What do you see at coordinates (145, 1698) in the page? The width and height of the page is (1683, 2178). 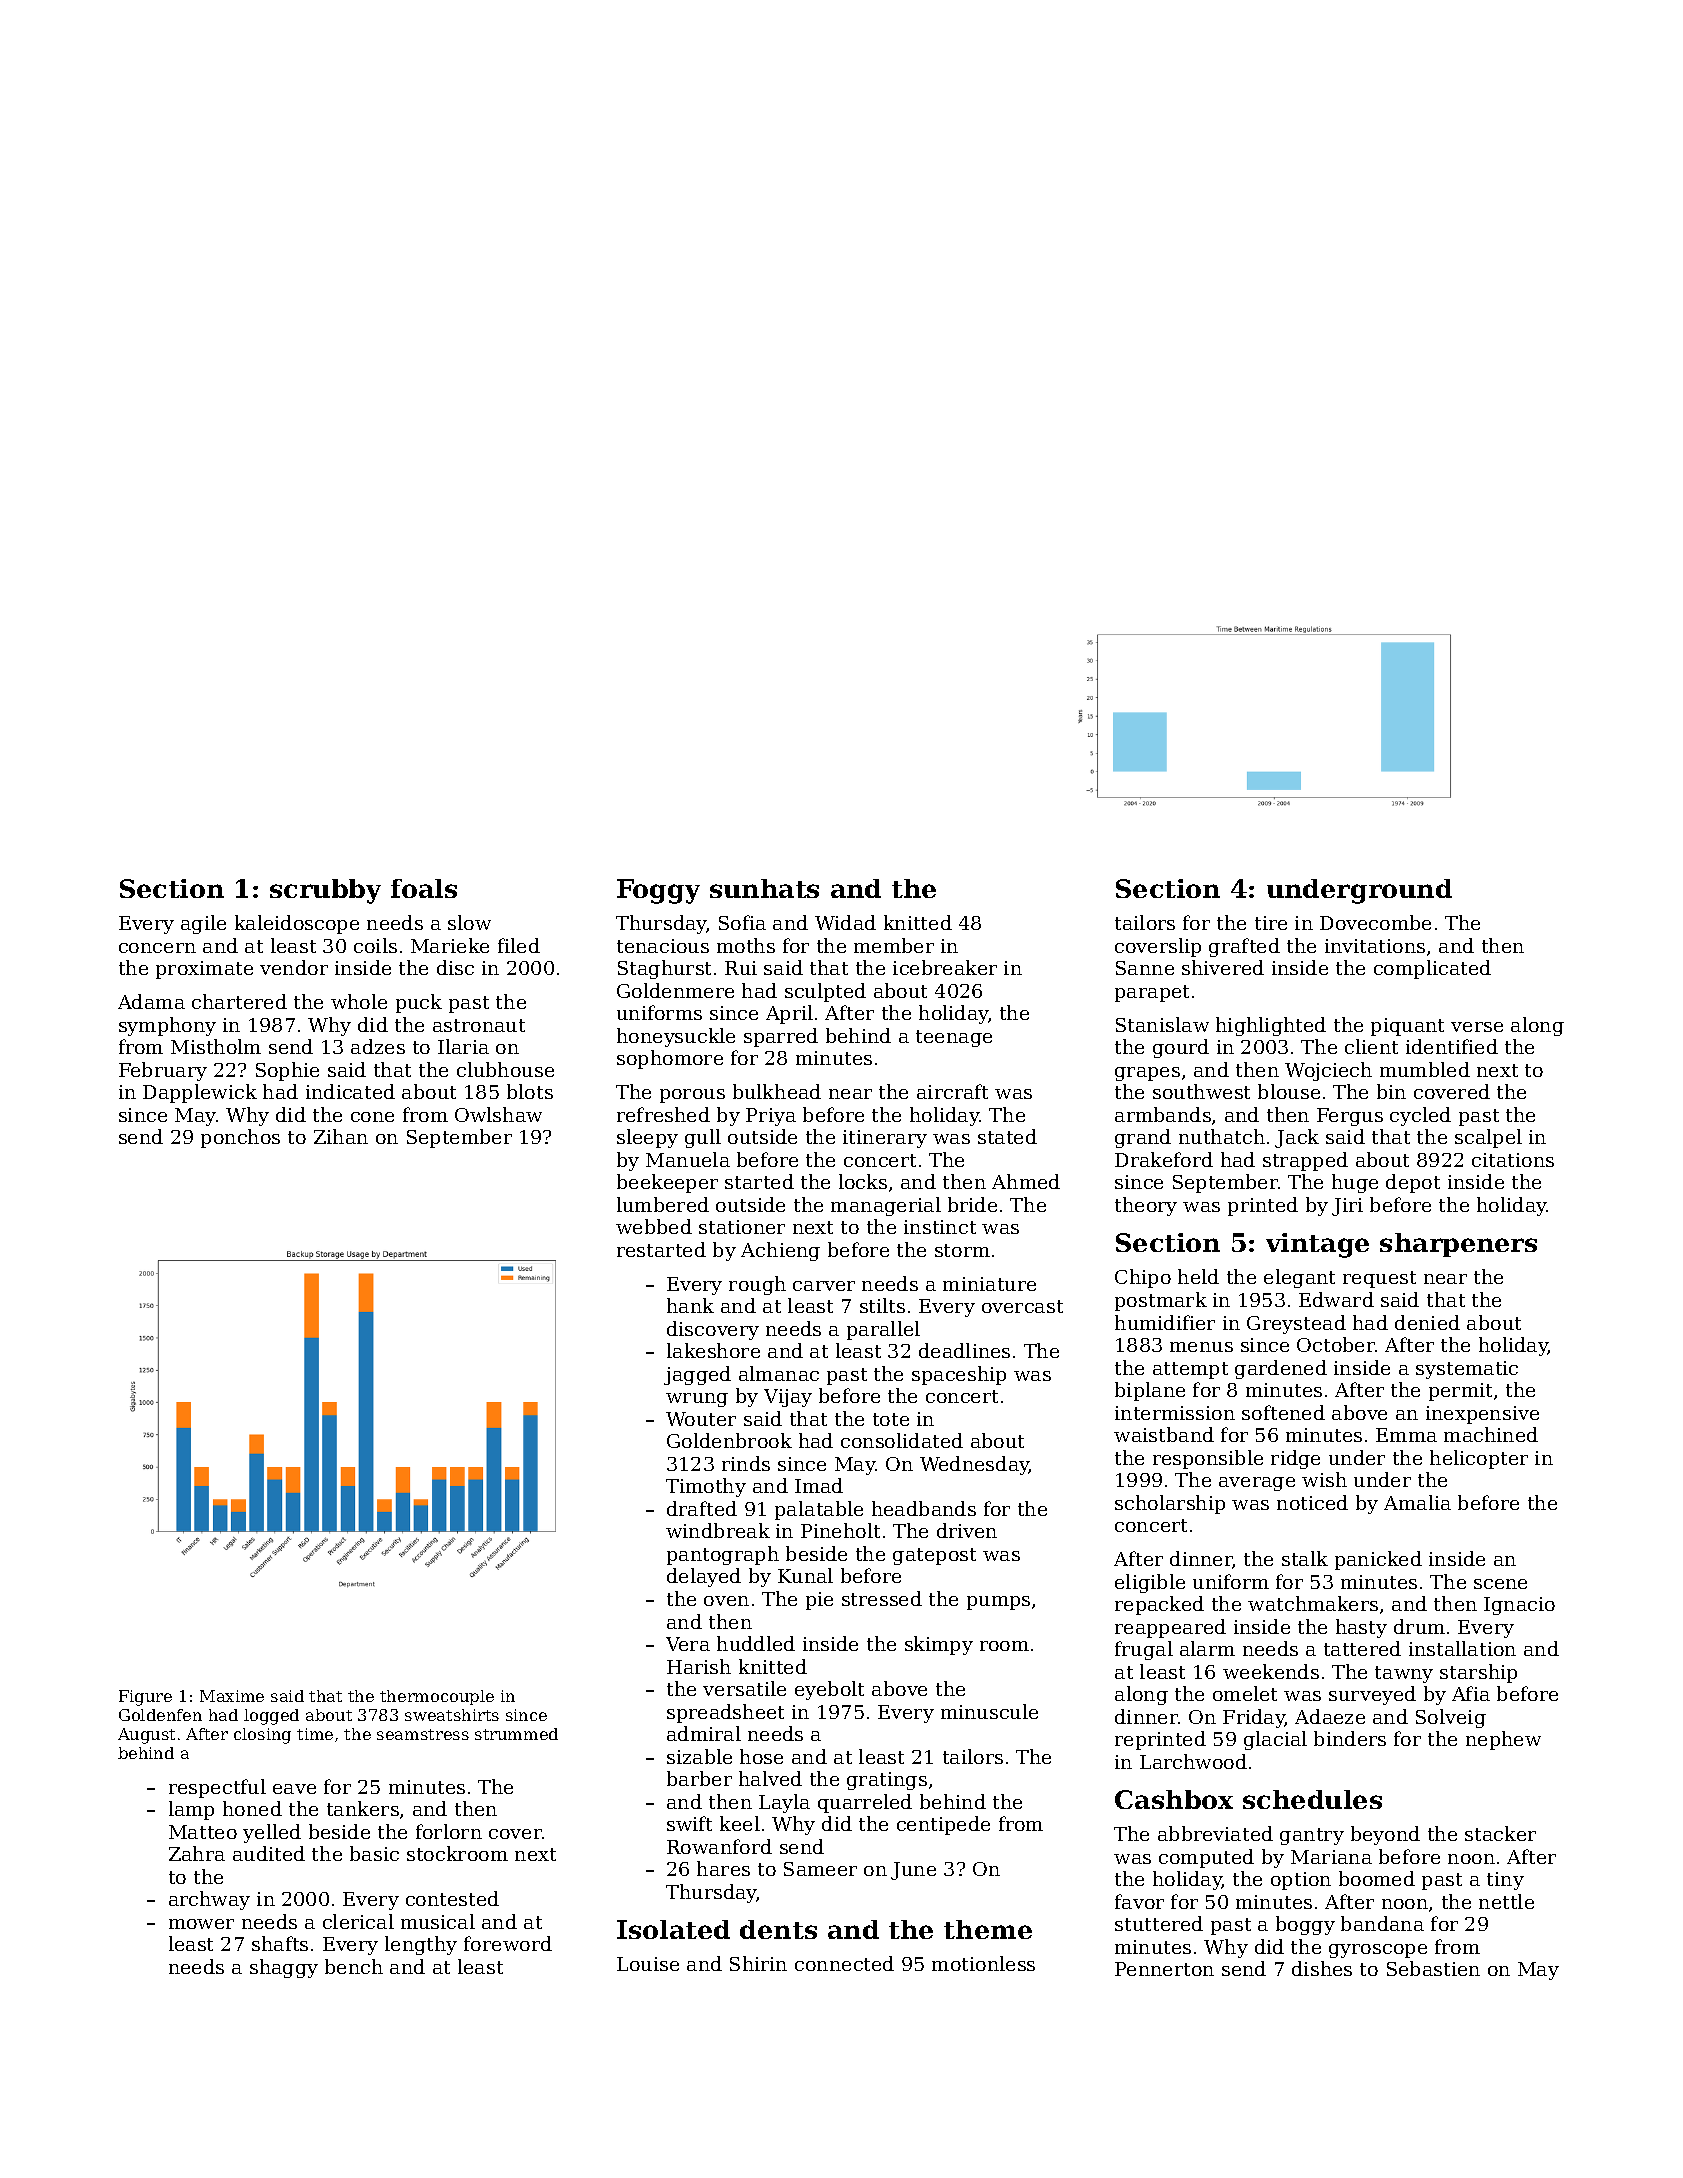 I see `Figure` at bounding box center [145, 1698].
